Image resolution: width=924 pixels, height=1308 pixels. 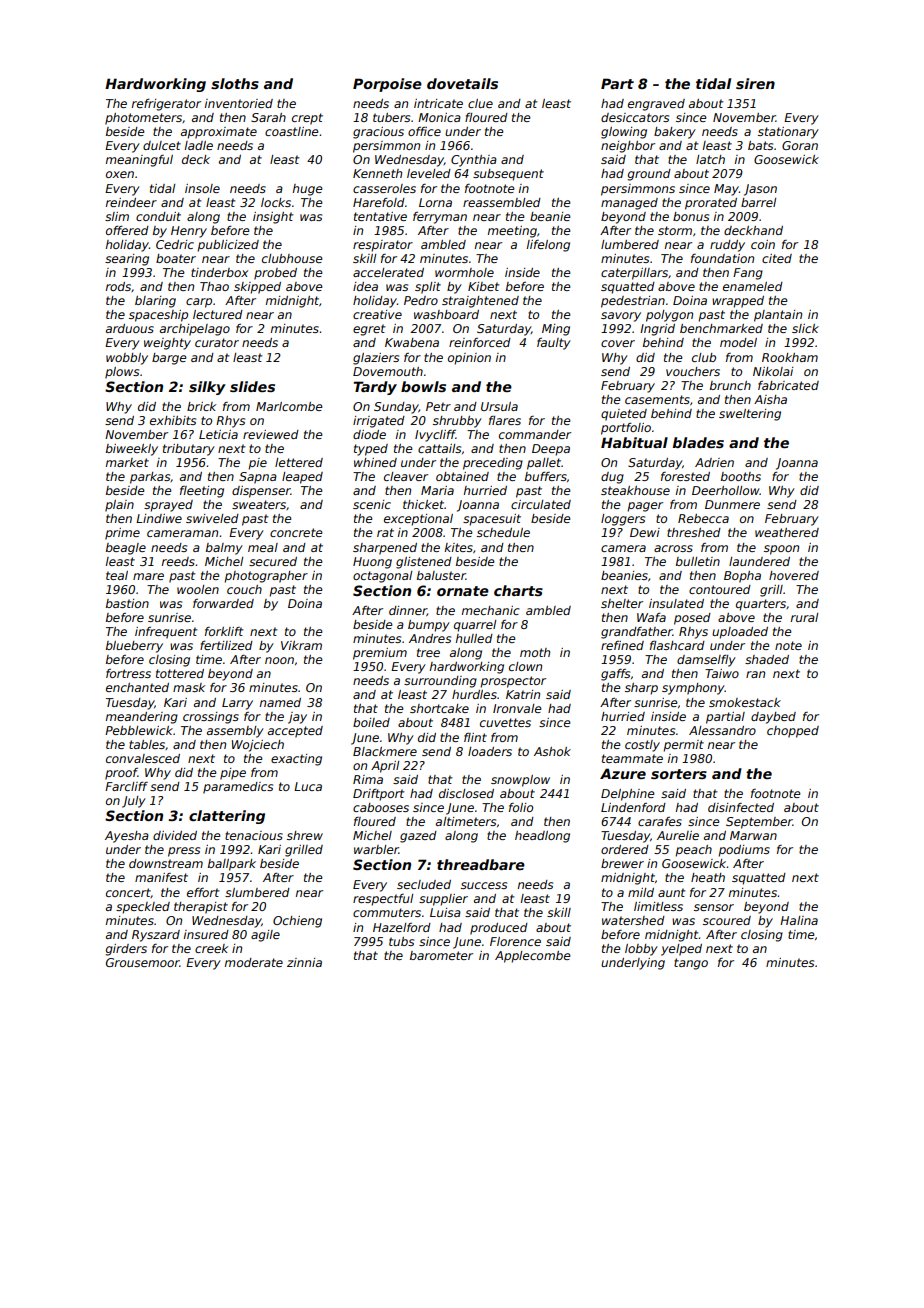 What do you see at coordinates (799, 920) in the screenshot?
I see `Halina` at bounding box center [799, 920].
